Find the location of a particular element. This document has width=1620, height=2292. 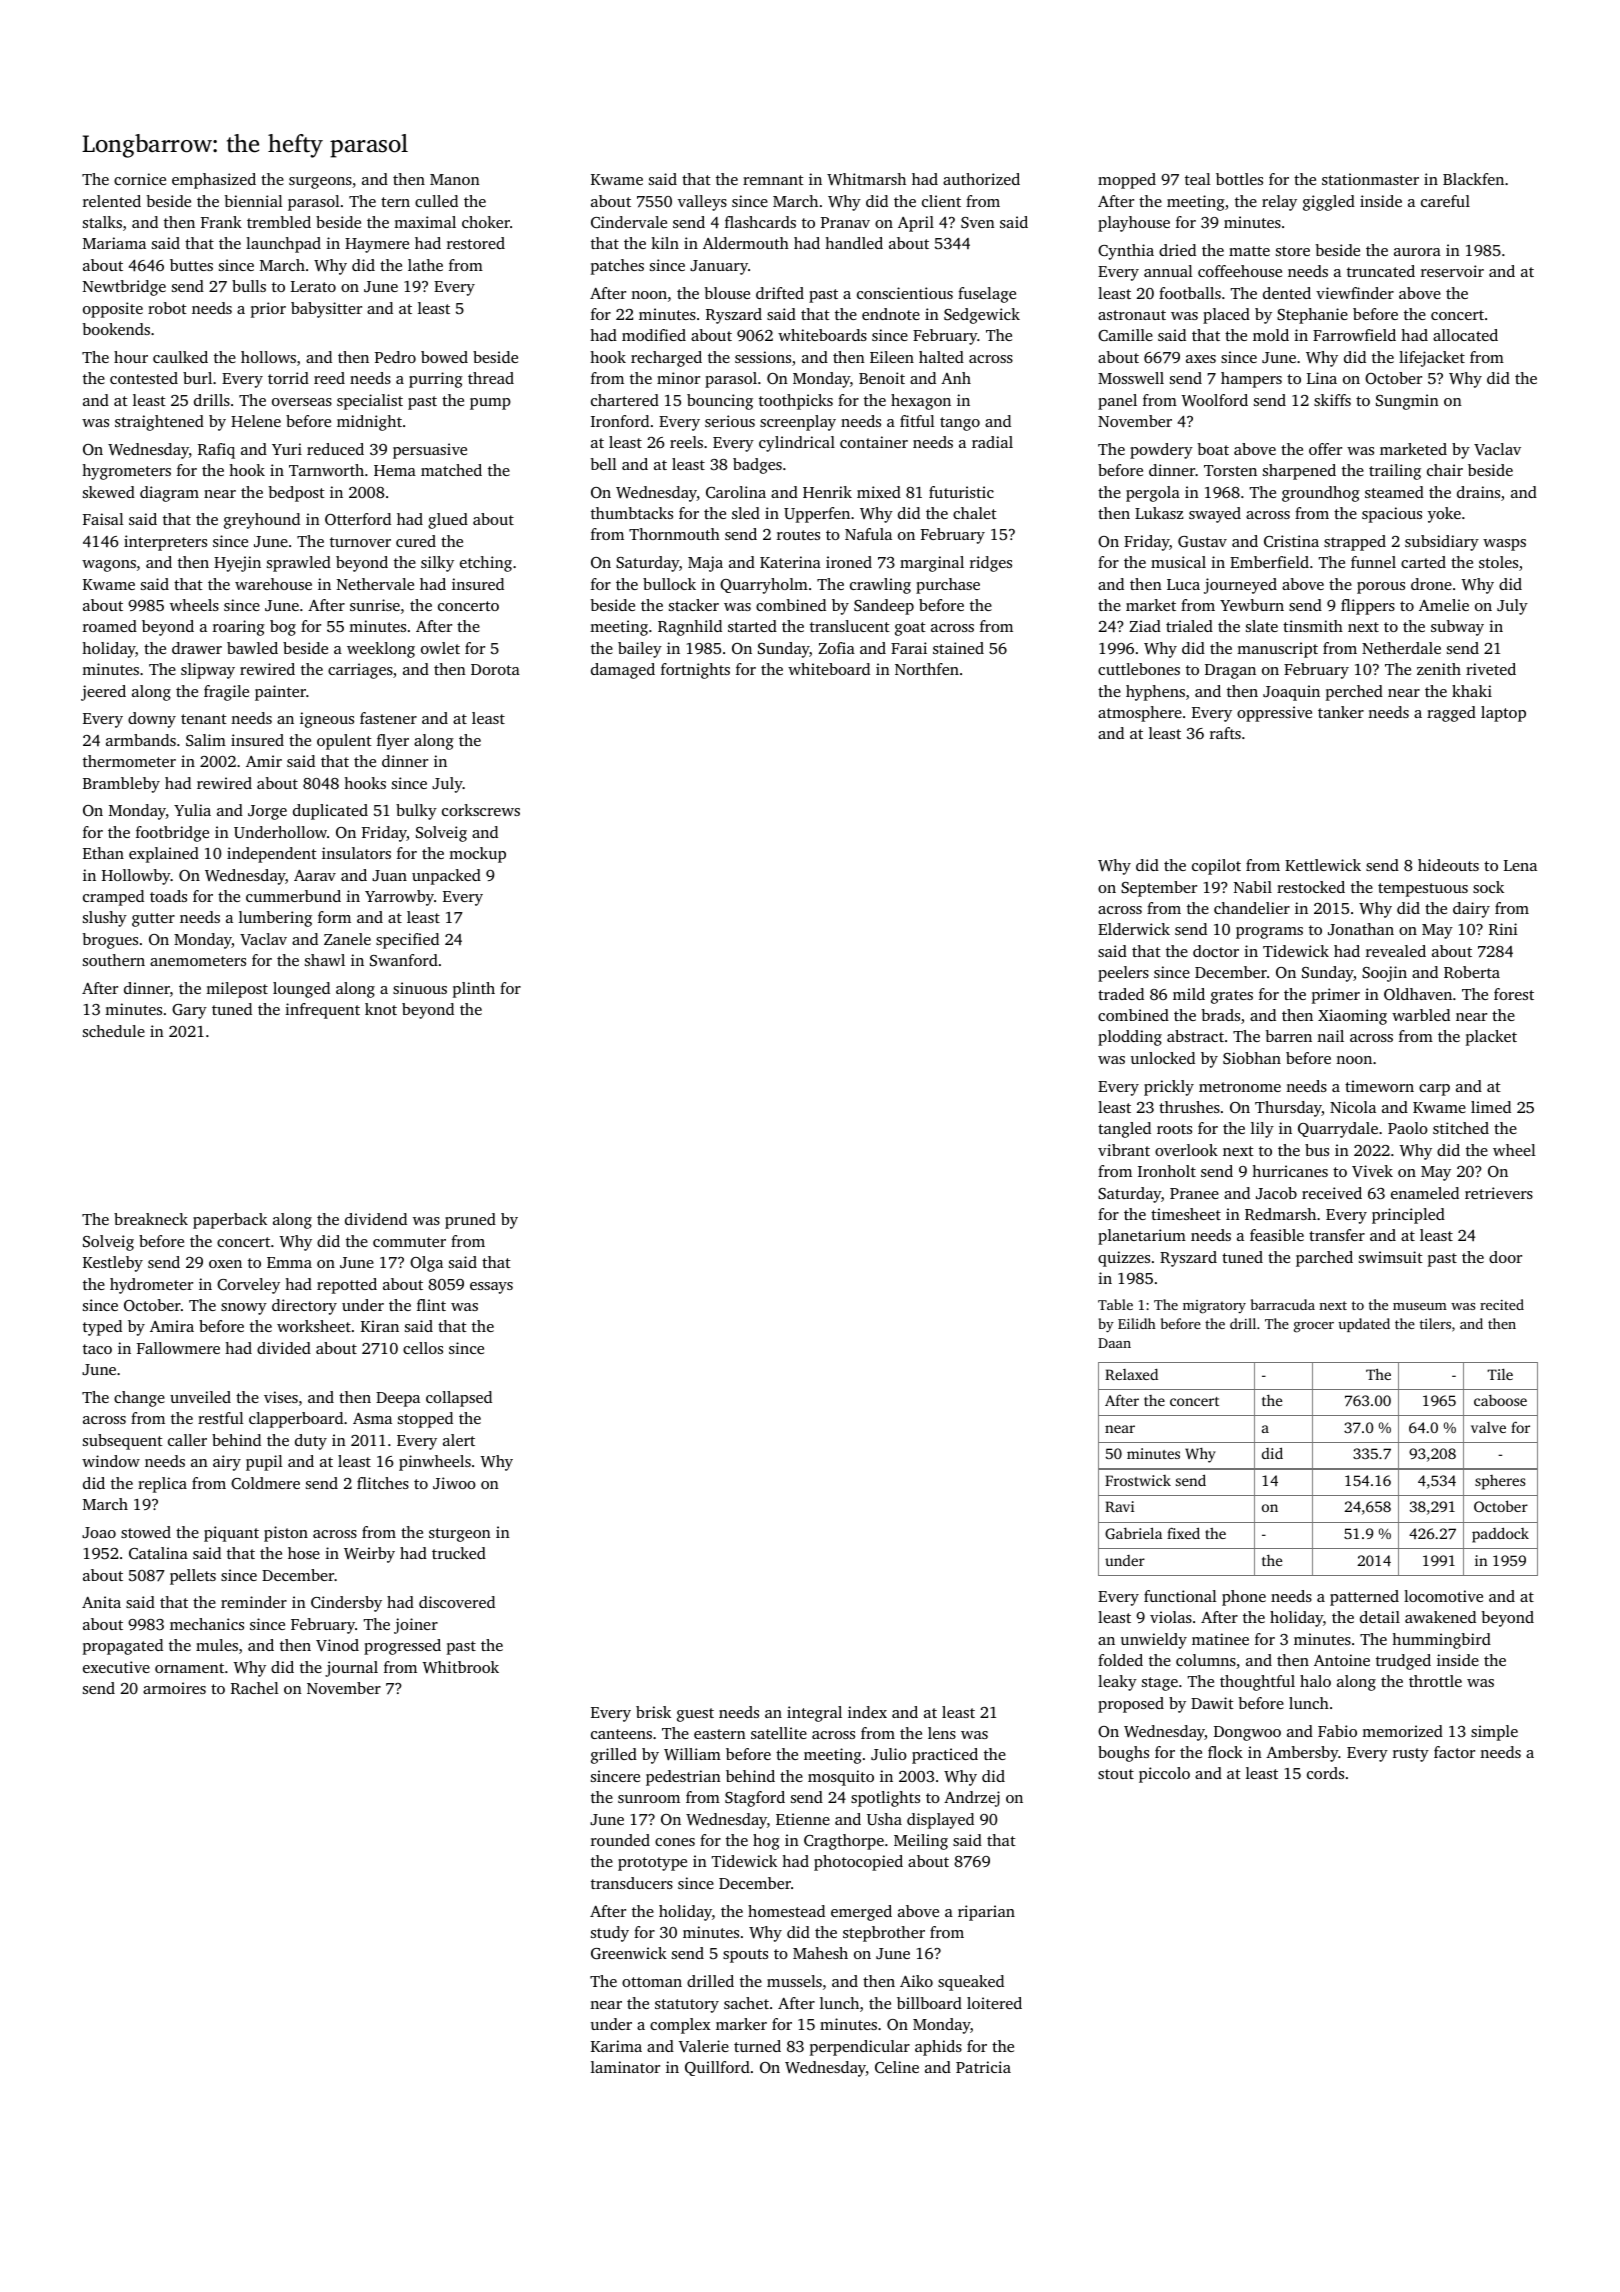

stowed is located at coordinates (146, 1532).
